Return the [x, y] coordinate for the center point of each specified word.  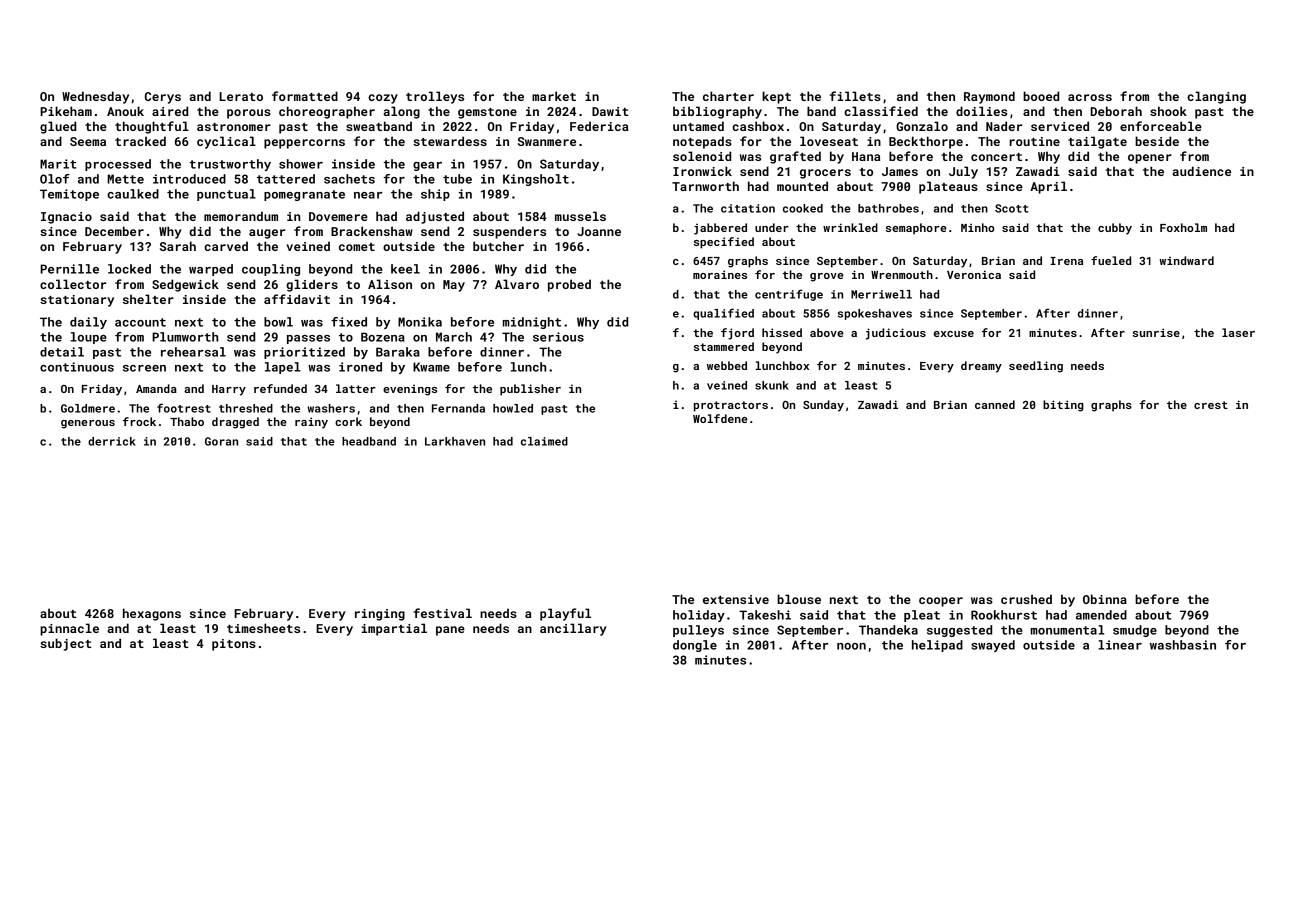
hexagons [152, 614]
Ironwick [702, 171]
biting [1063, 406]
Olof [55, 179]
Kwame [431, 367]
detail [62, 352]
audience [1201, 171]
